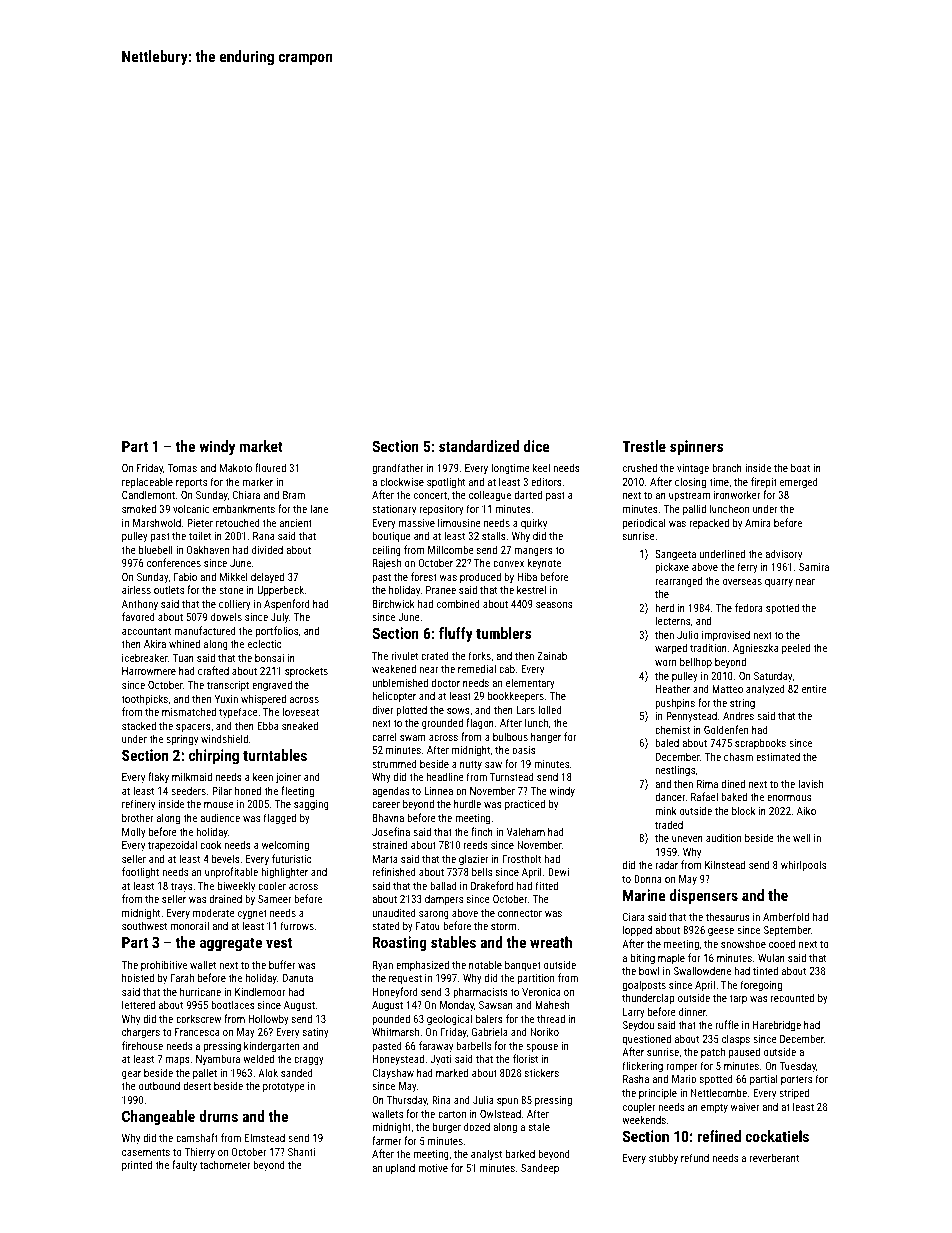  What do you see at coordinates (156, 549) in the image?
I see `bluebell` at bounding box center [156, 549].
